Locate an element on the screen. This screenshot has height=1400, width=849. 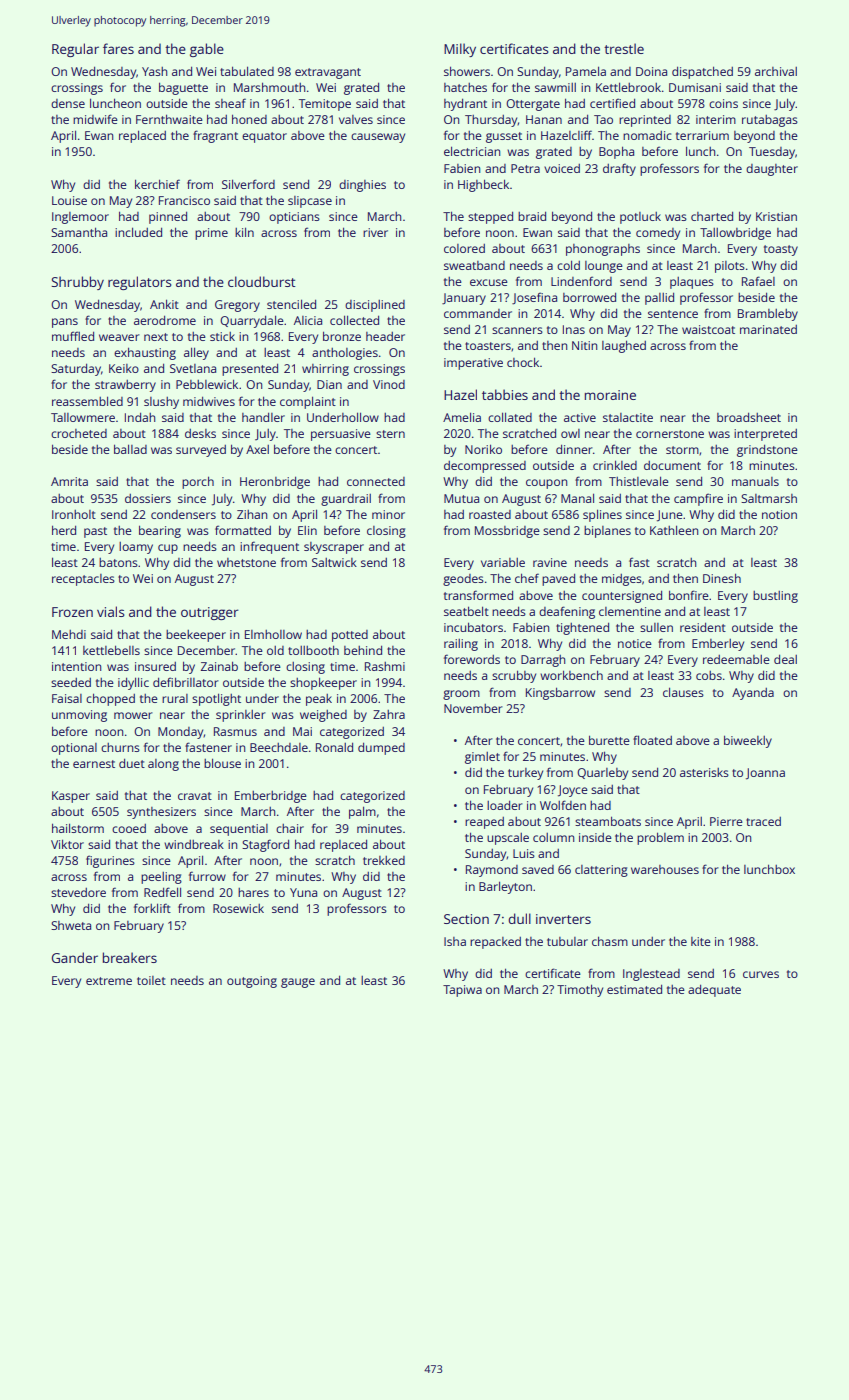
archival is located at coordinates (776, 71).
